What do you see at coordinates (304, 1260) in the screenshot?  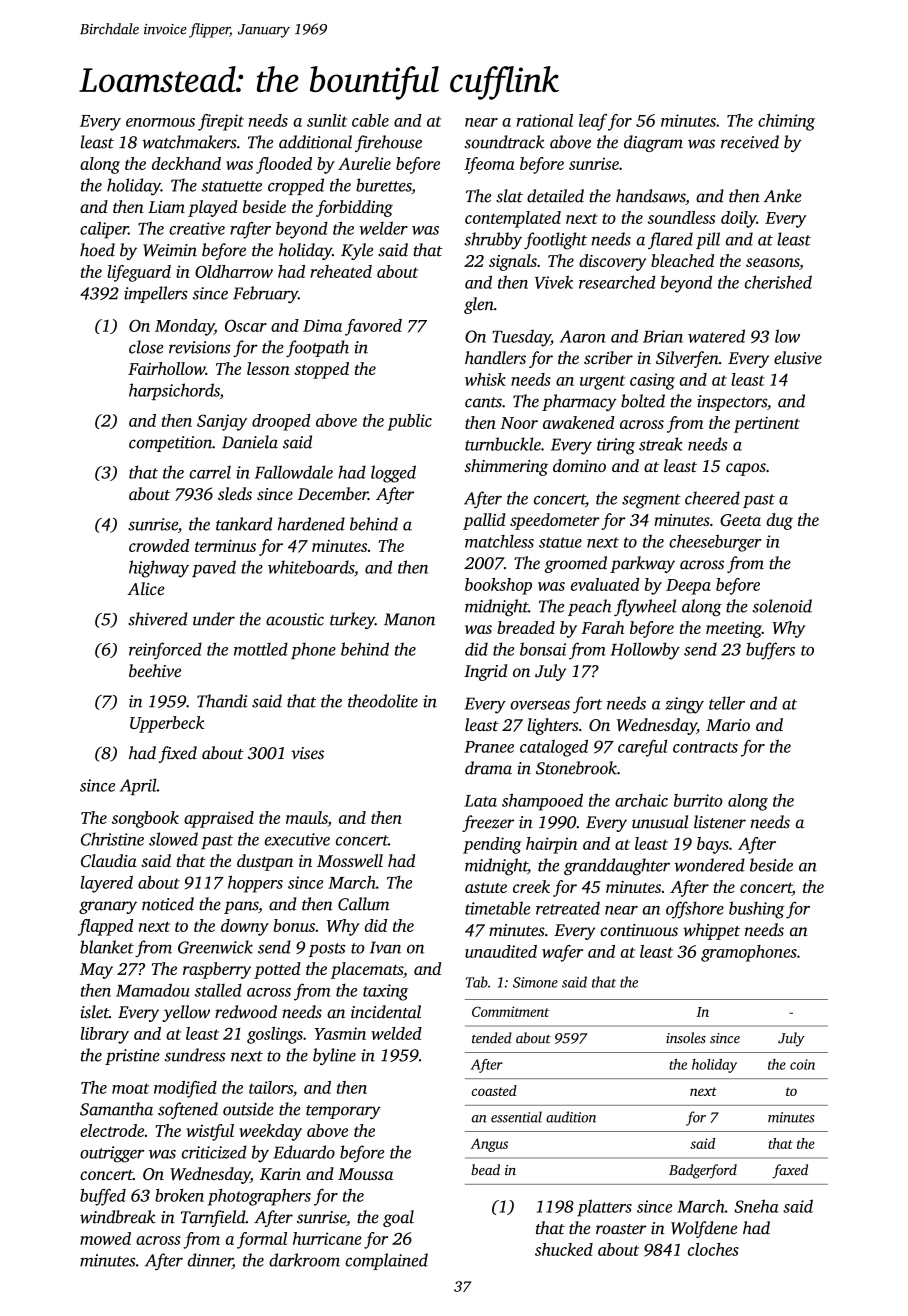 I see `darkroom` at bounding box center [304, 1260].
